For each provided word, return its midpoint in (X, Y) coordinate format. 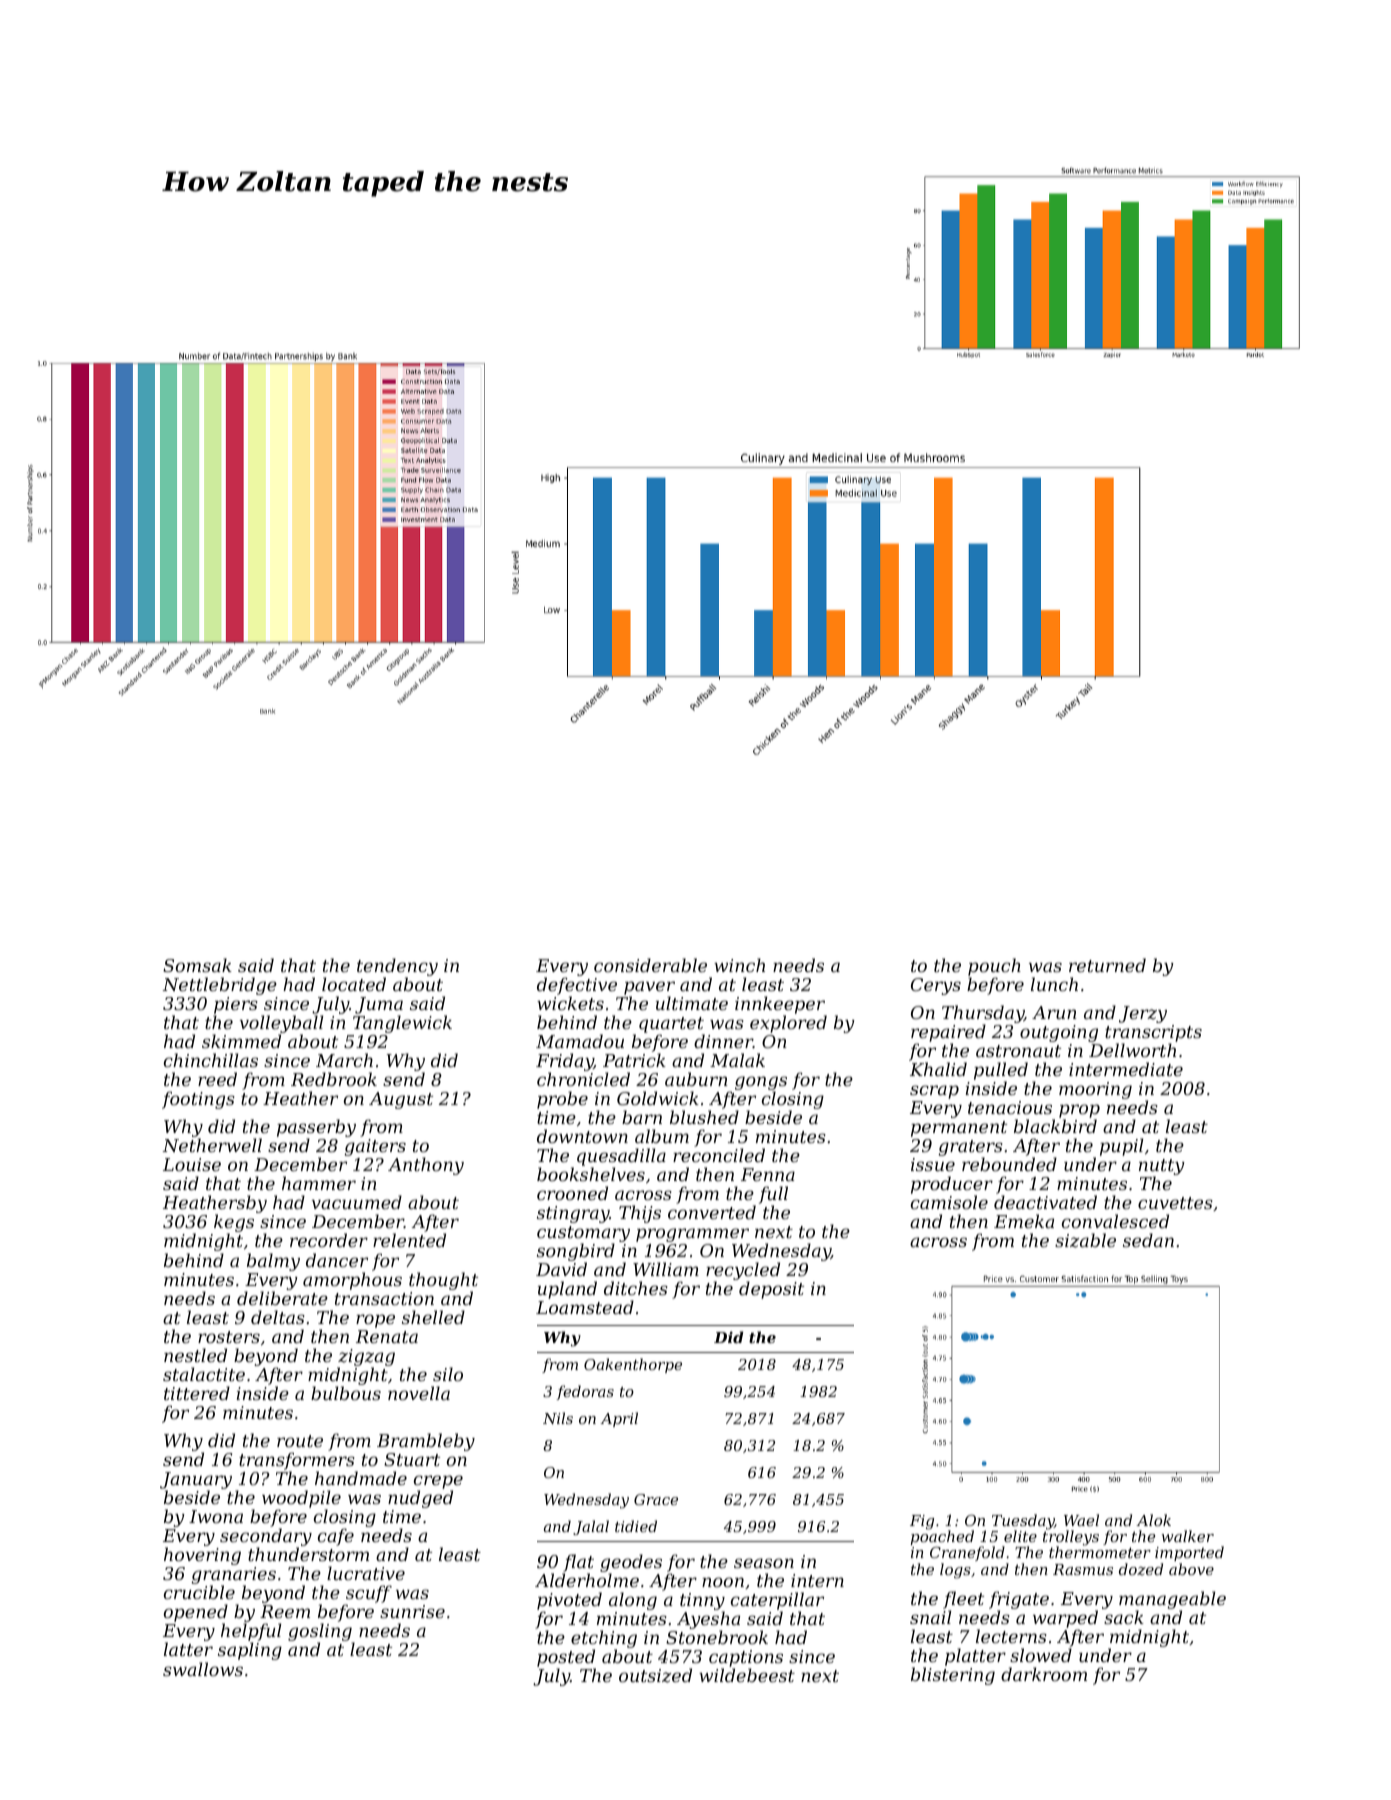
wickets (570, 1003)
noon (723, 1582)
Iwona (216, 1516)
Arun (1054, 1012)
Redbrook (334, 1079)
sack (1124, 1617)
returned (1107, 965)
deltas (278, 1317)
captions (746, 1658)
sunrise (412, 1611)
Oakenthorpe (633, 1365)
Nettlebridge (220, 986)
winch (739, 965)
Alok (1153, 1520)
